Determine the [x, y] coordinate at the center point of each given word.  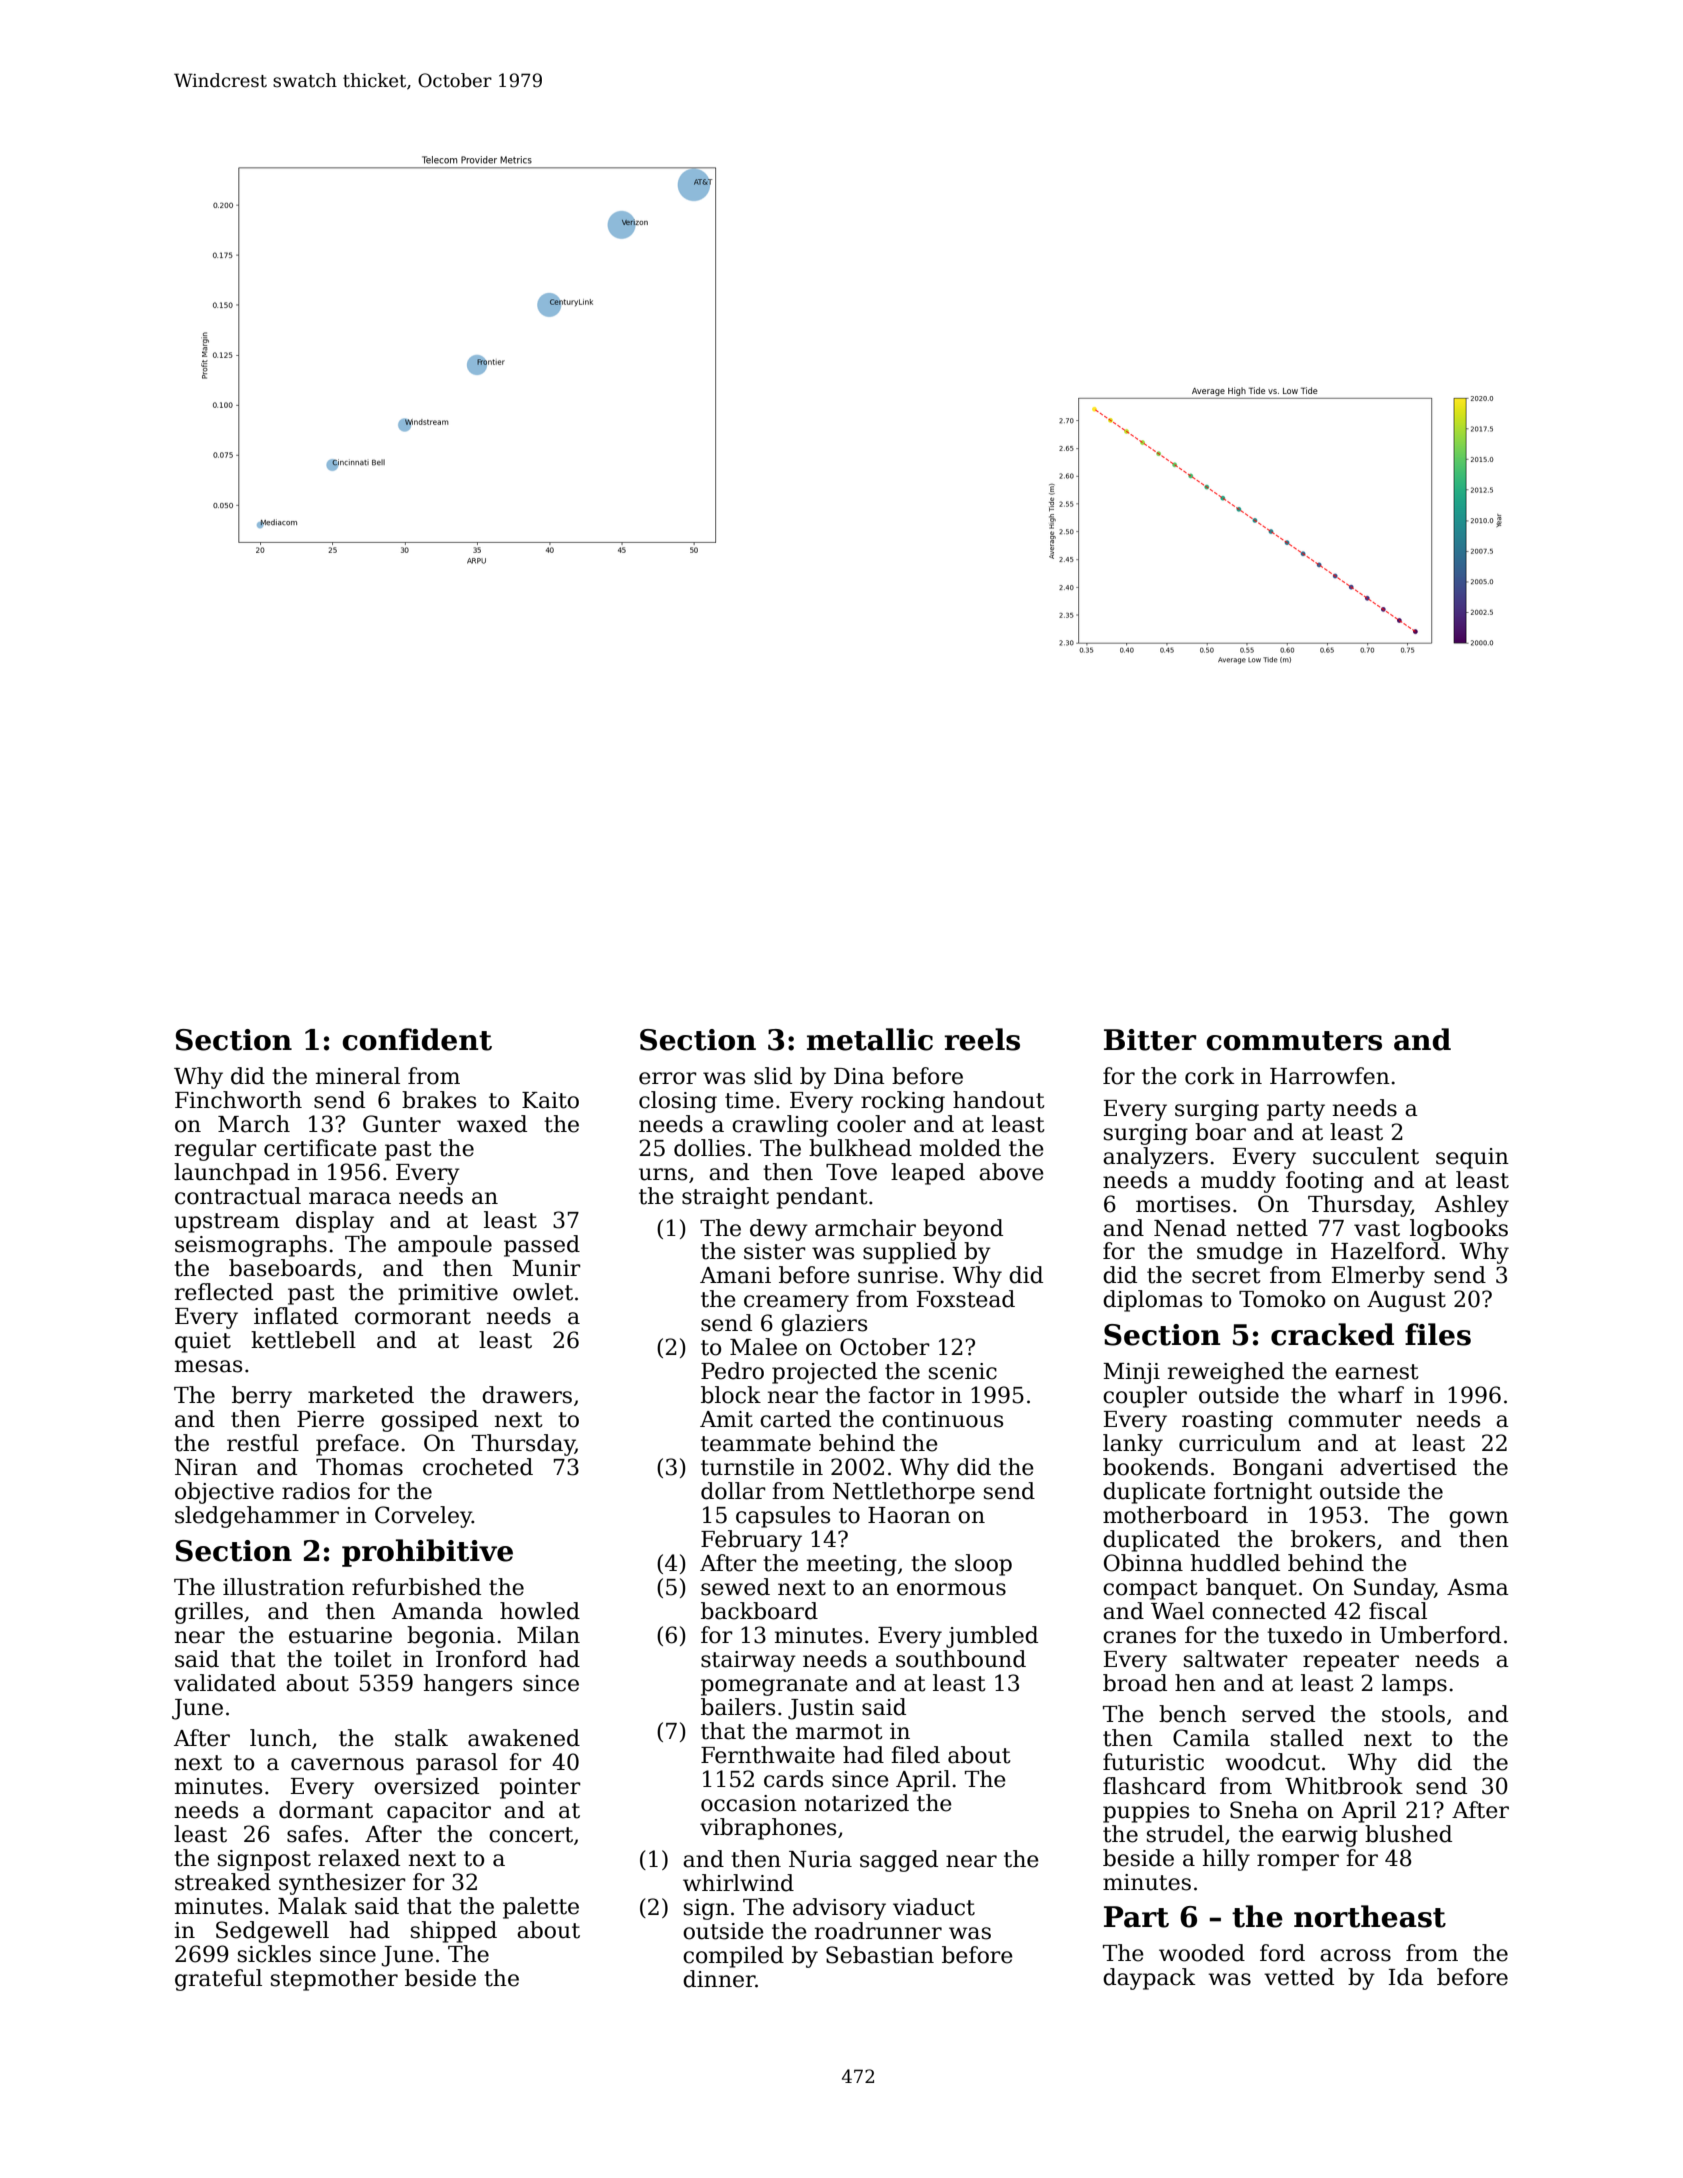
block [731, 1395]
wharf [1371, 1395]
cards [793, 1779]
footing [1325, 1182]
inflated [296, 1316]
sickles [274, 1954]
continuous [942, 1419]
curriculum [1240, 1443]
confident [417, 1039]
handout [999, 1100]
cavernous [347, 1764]
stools [1413, 1714]
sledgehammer [257, 1517]
